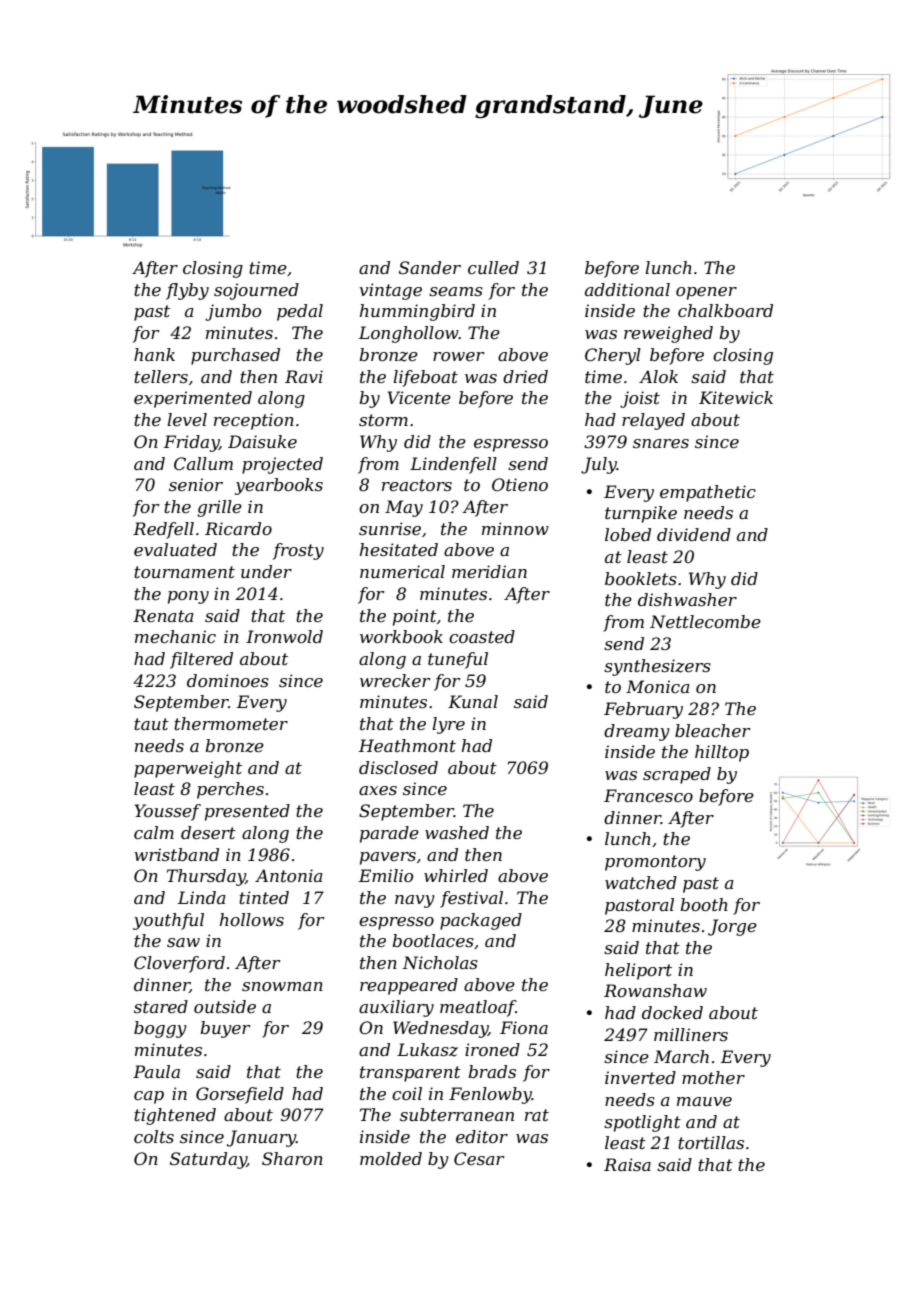  Describe the element at coordinates (388, 858) in the screenshot. I see `pavers` at that location.
